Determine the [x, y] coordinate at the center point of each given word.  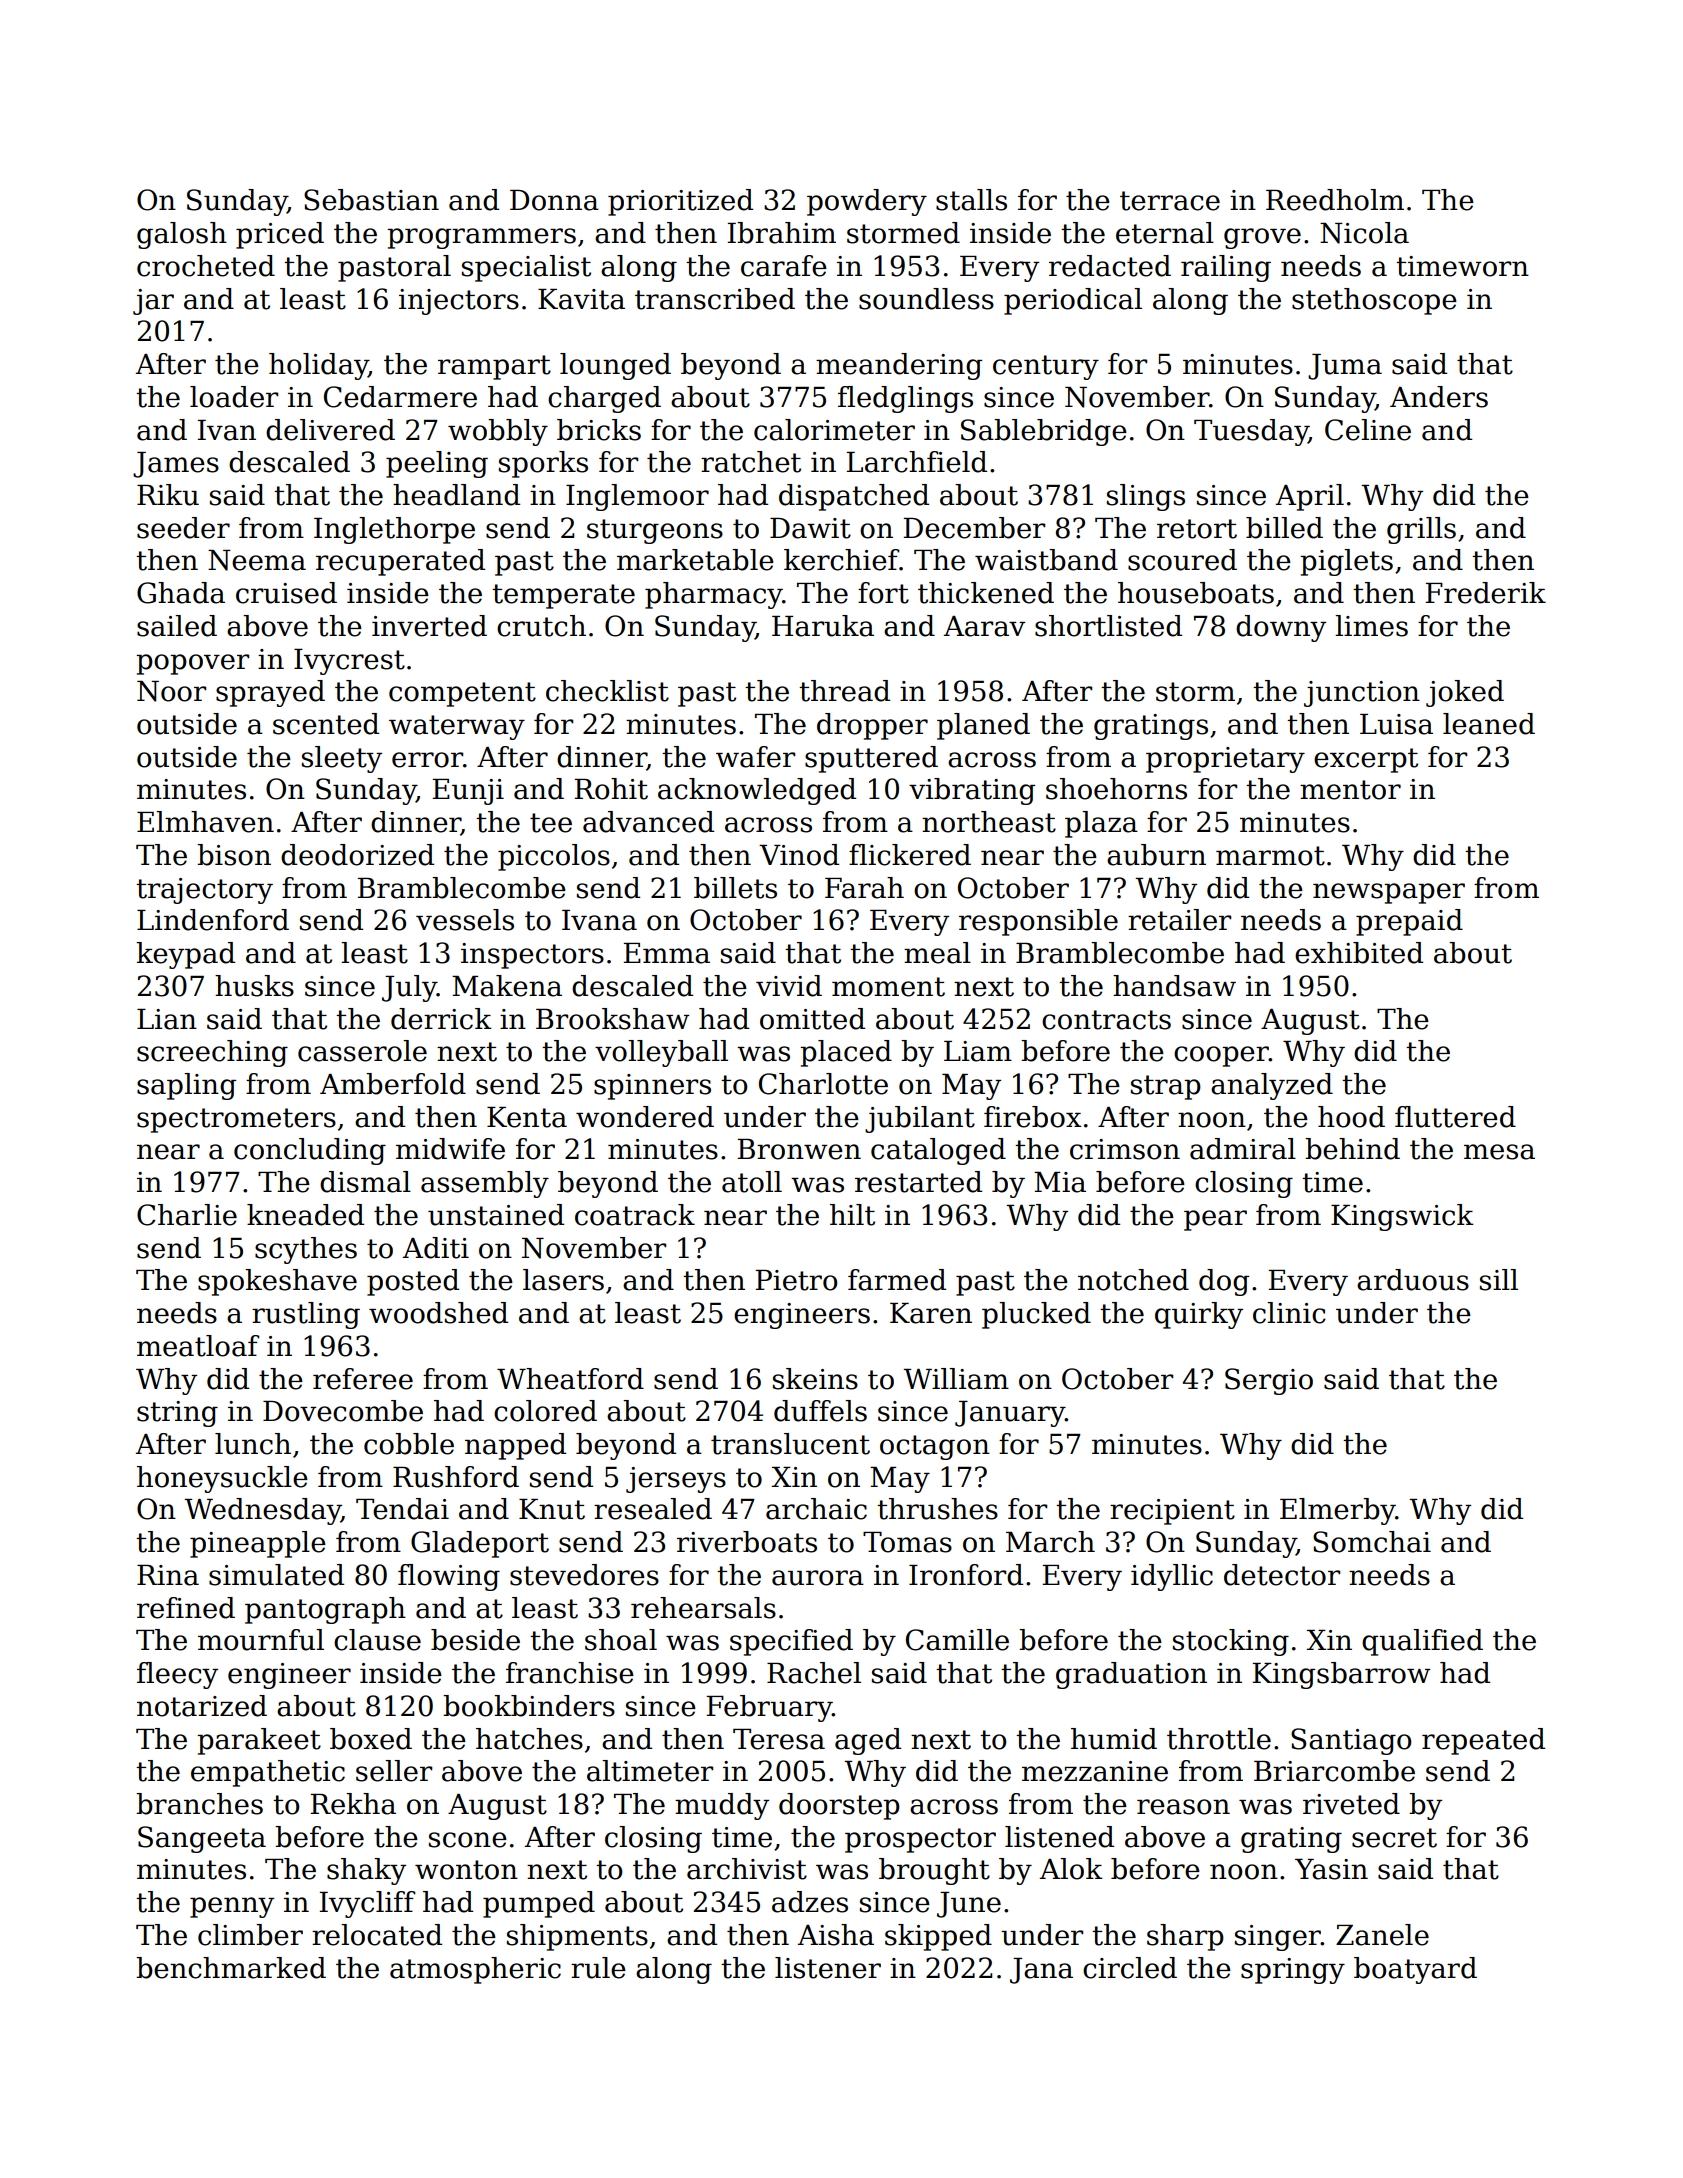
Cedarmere [400, 397]
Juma [1345, 367]
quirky [1199, 1315]
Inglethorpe [394, 530]
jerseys [676, 1480]
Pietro [796, 1280]
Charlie [187, 1215]
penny [232, 1907]
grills [1421, 530]
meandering [899, 366]
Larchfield [917, 462]
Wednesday [262, 1511]
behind [1352, 1149]
